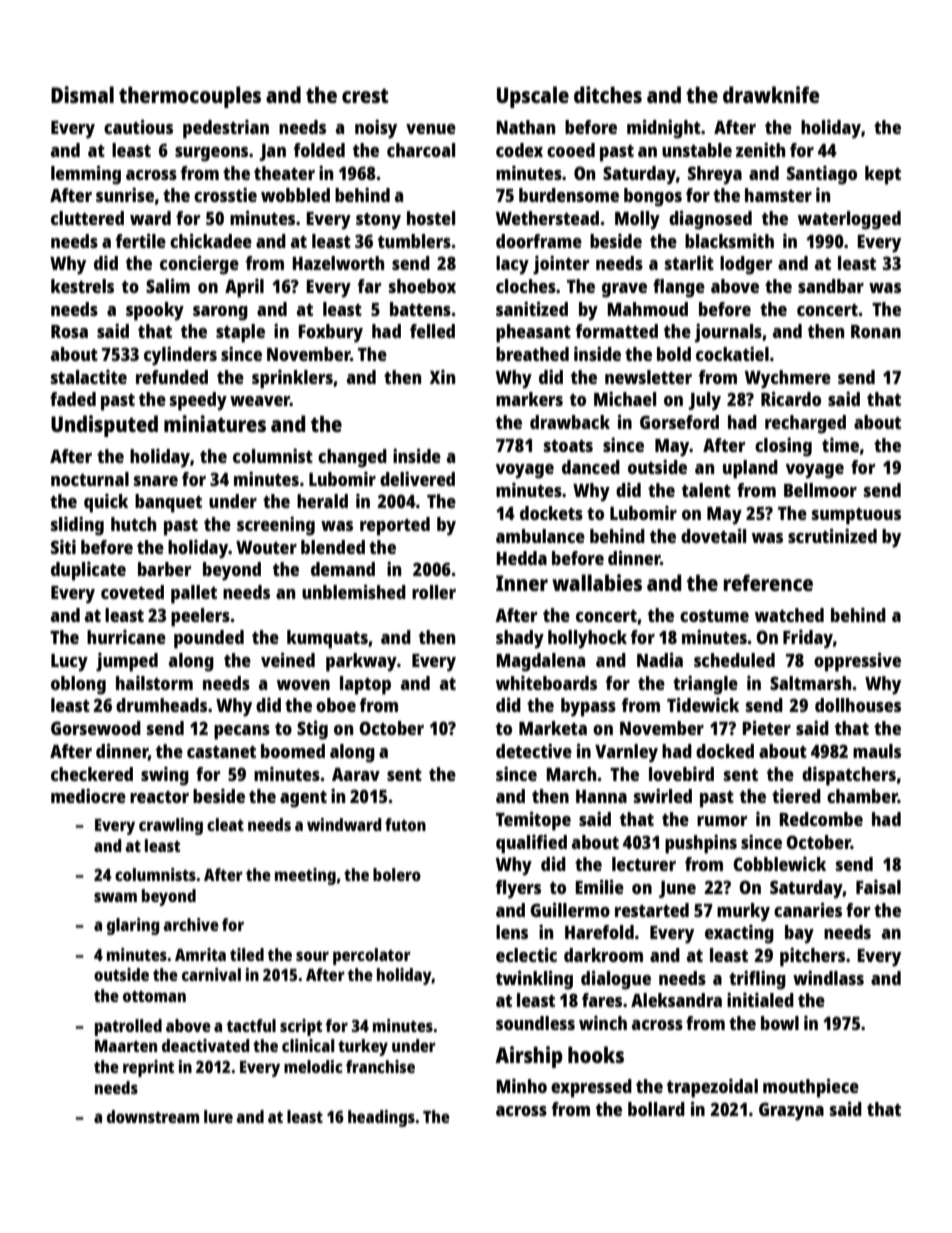 This page has height=1233, width=952. Describe the element at coordinates (533, 97) in the page. I see `Upscale` at that location.
